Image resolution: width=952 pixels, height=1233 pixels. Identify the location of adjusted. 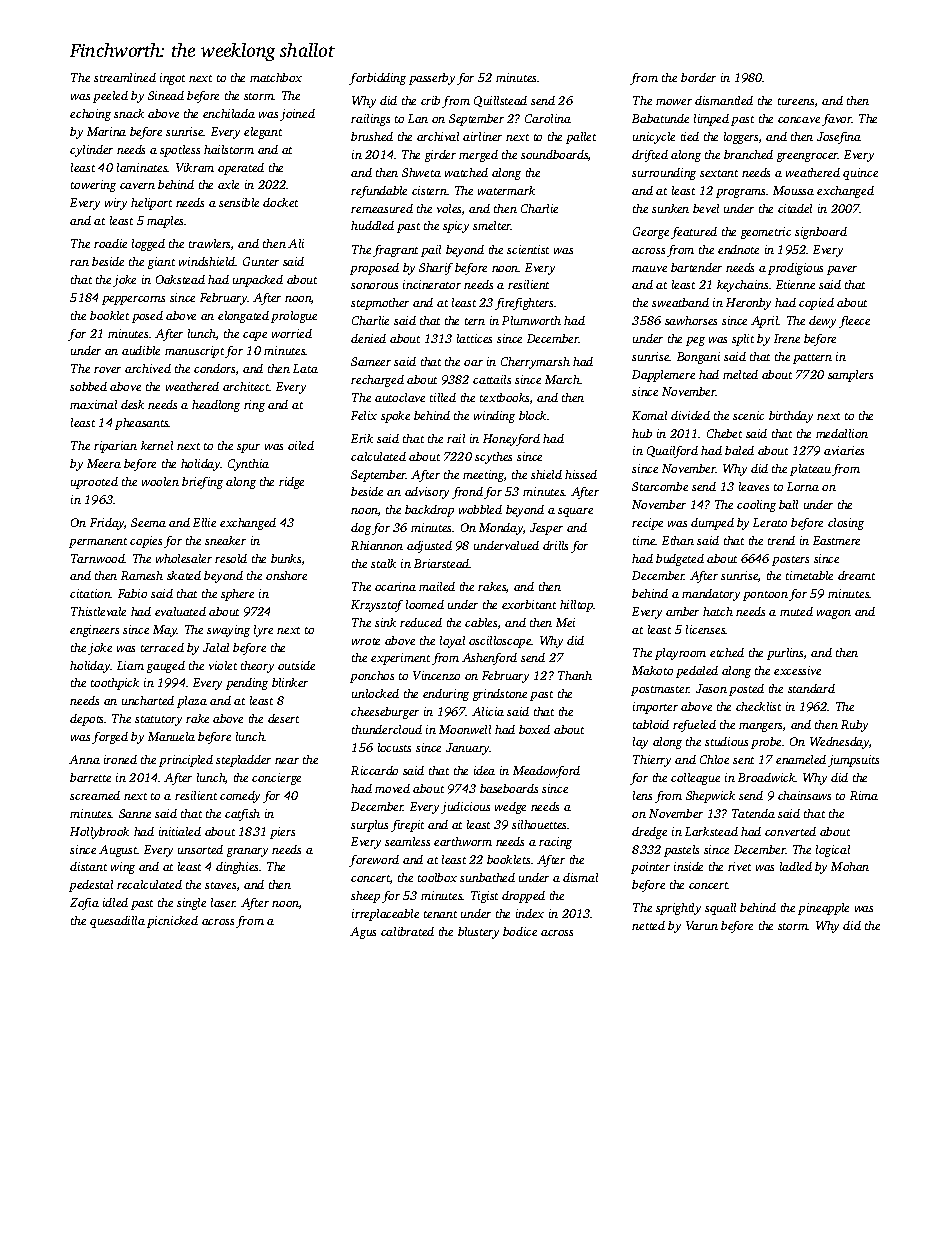
(429, 547).
